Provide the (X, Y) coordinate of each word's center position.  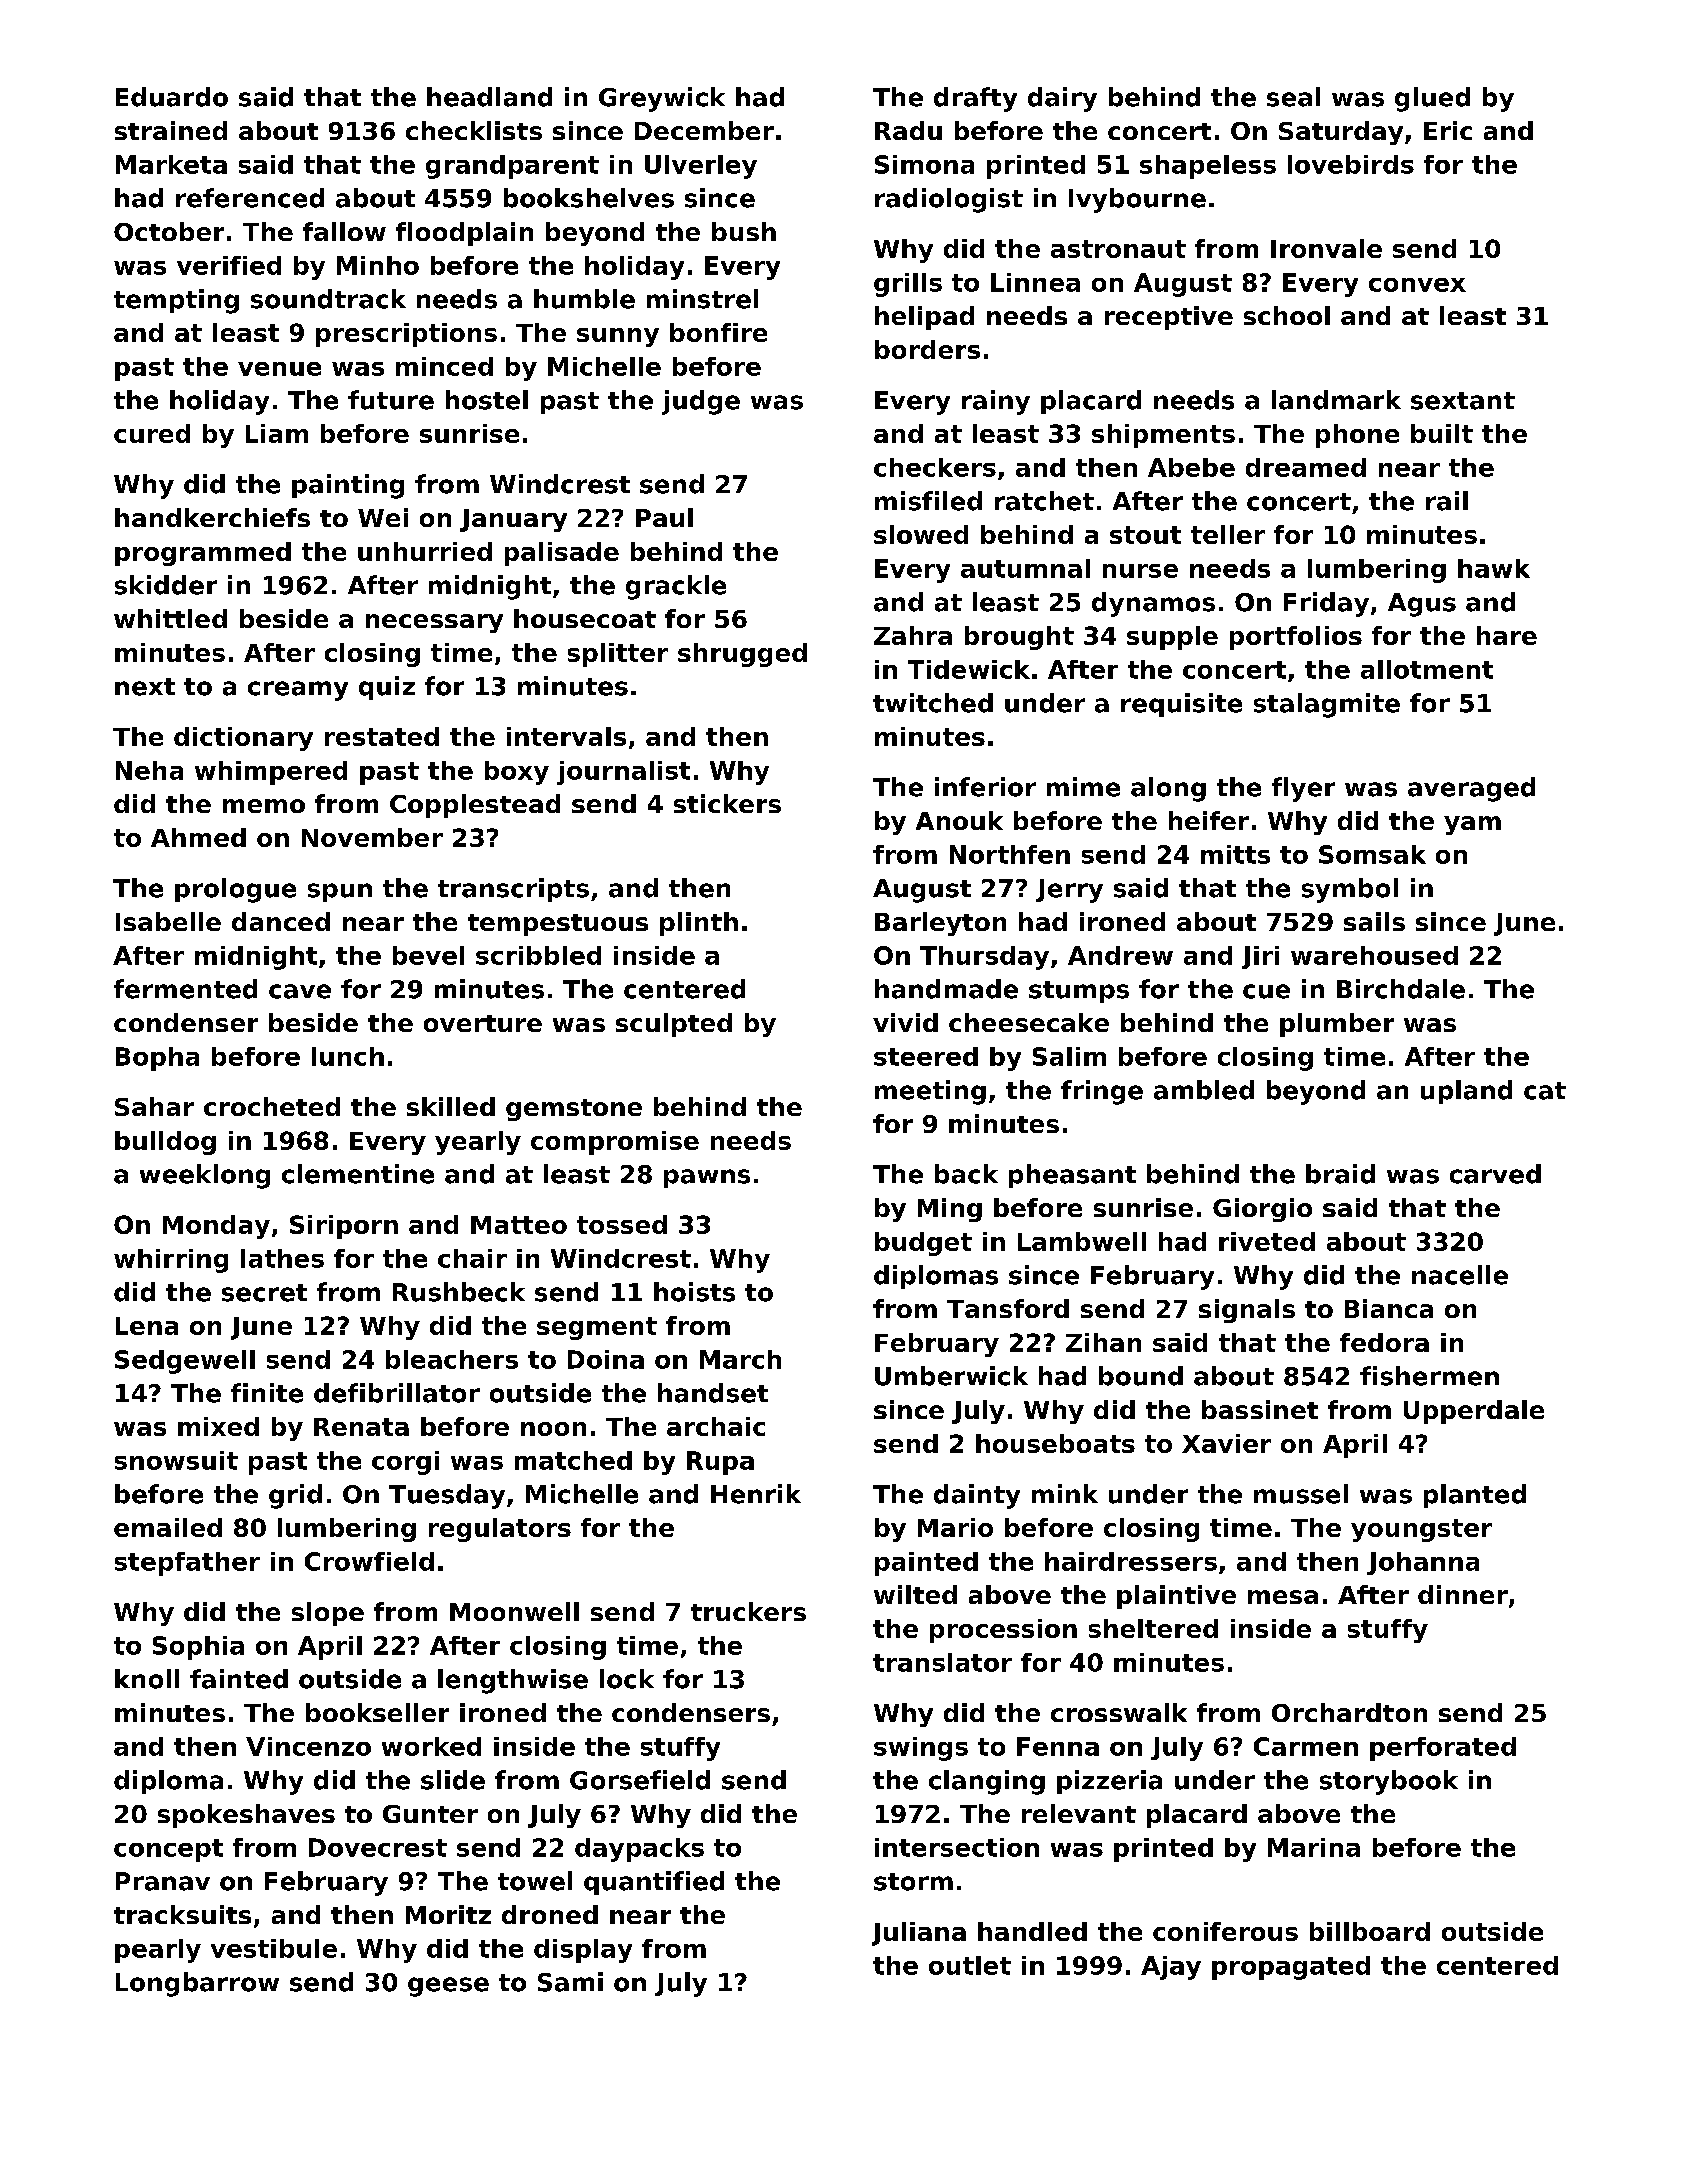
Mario (955, 1527)
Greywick (662, 99)
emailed (168, 1527)
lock (627, 1679)
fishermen (1429, 1376)
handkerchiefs (212, 517)
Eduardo (172, 97)
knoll (147, 1679)
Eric (1448, 130)
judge (701, 402)
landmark (1336, 400)
